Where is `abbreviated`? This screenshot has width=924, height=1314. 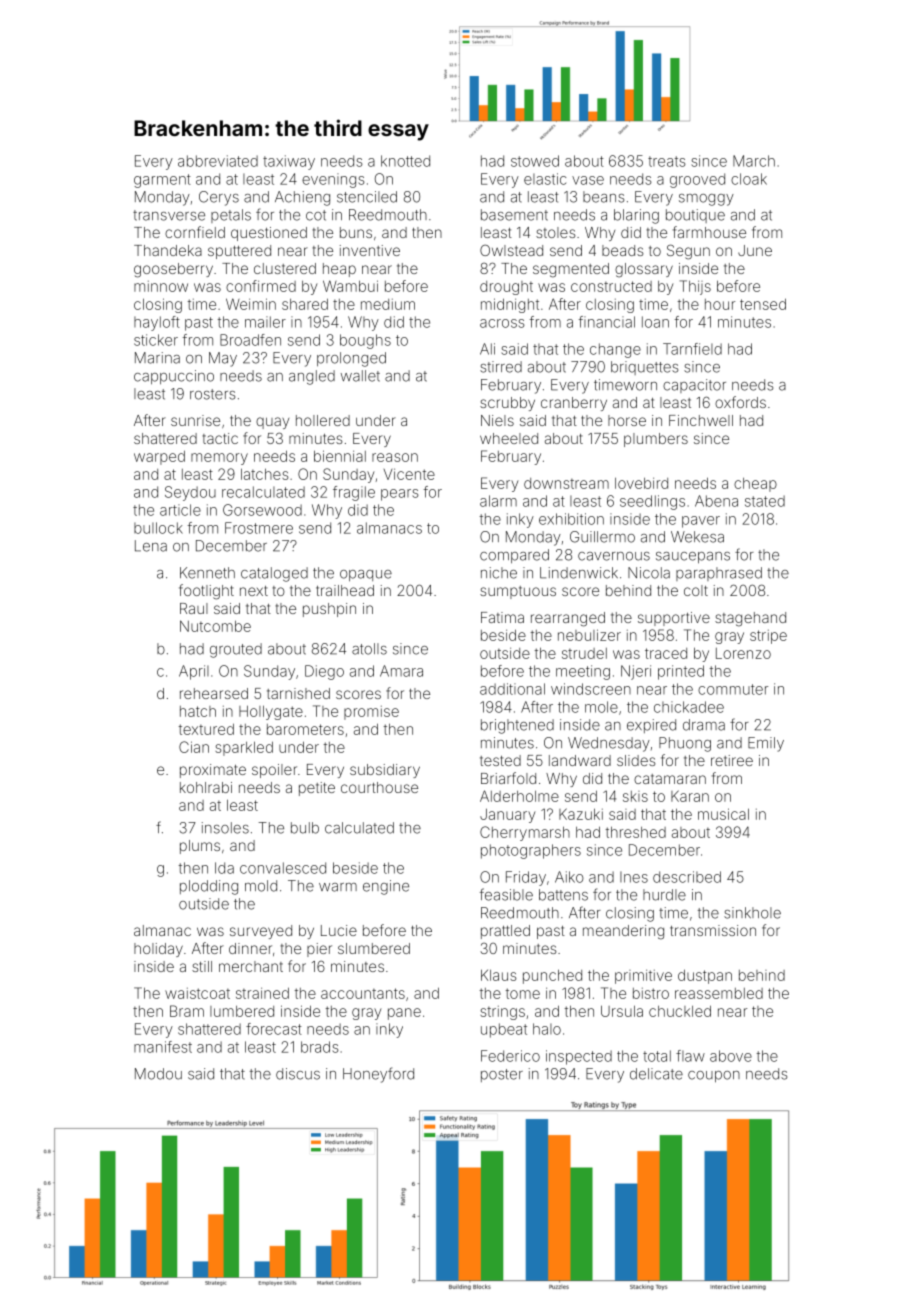
abbreviated is located at coordinates (218, 161).
